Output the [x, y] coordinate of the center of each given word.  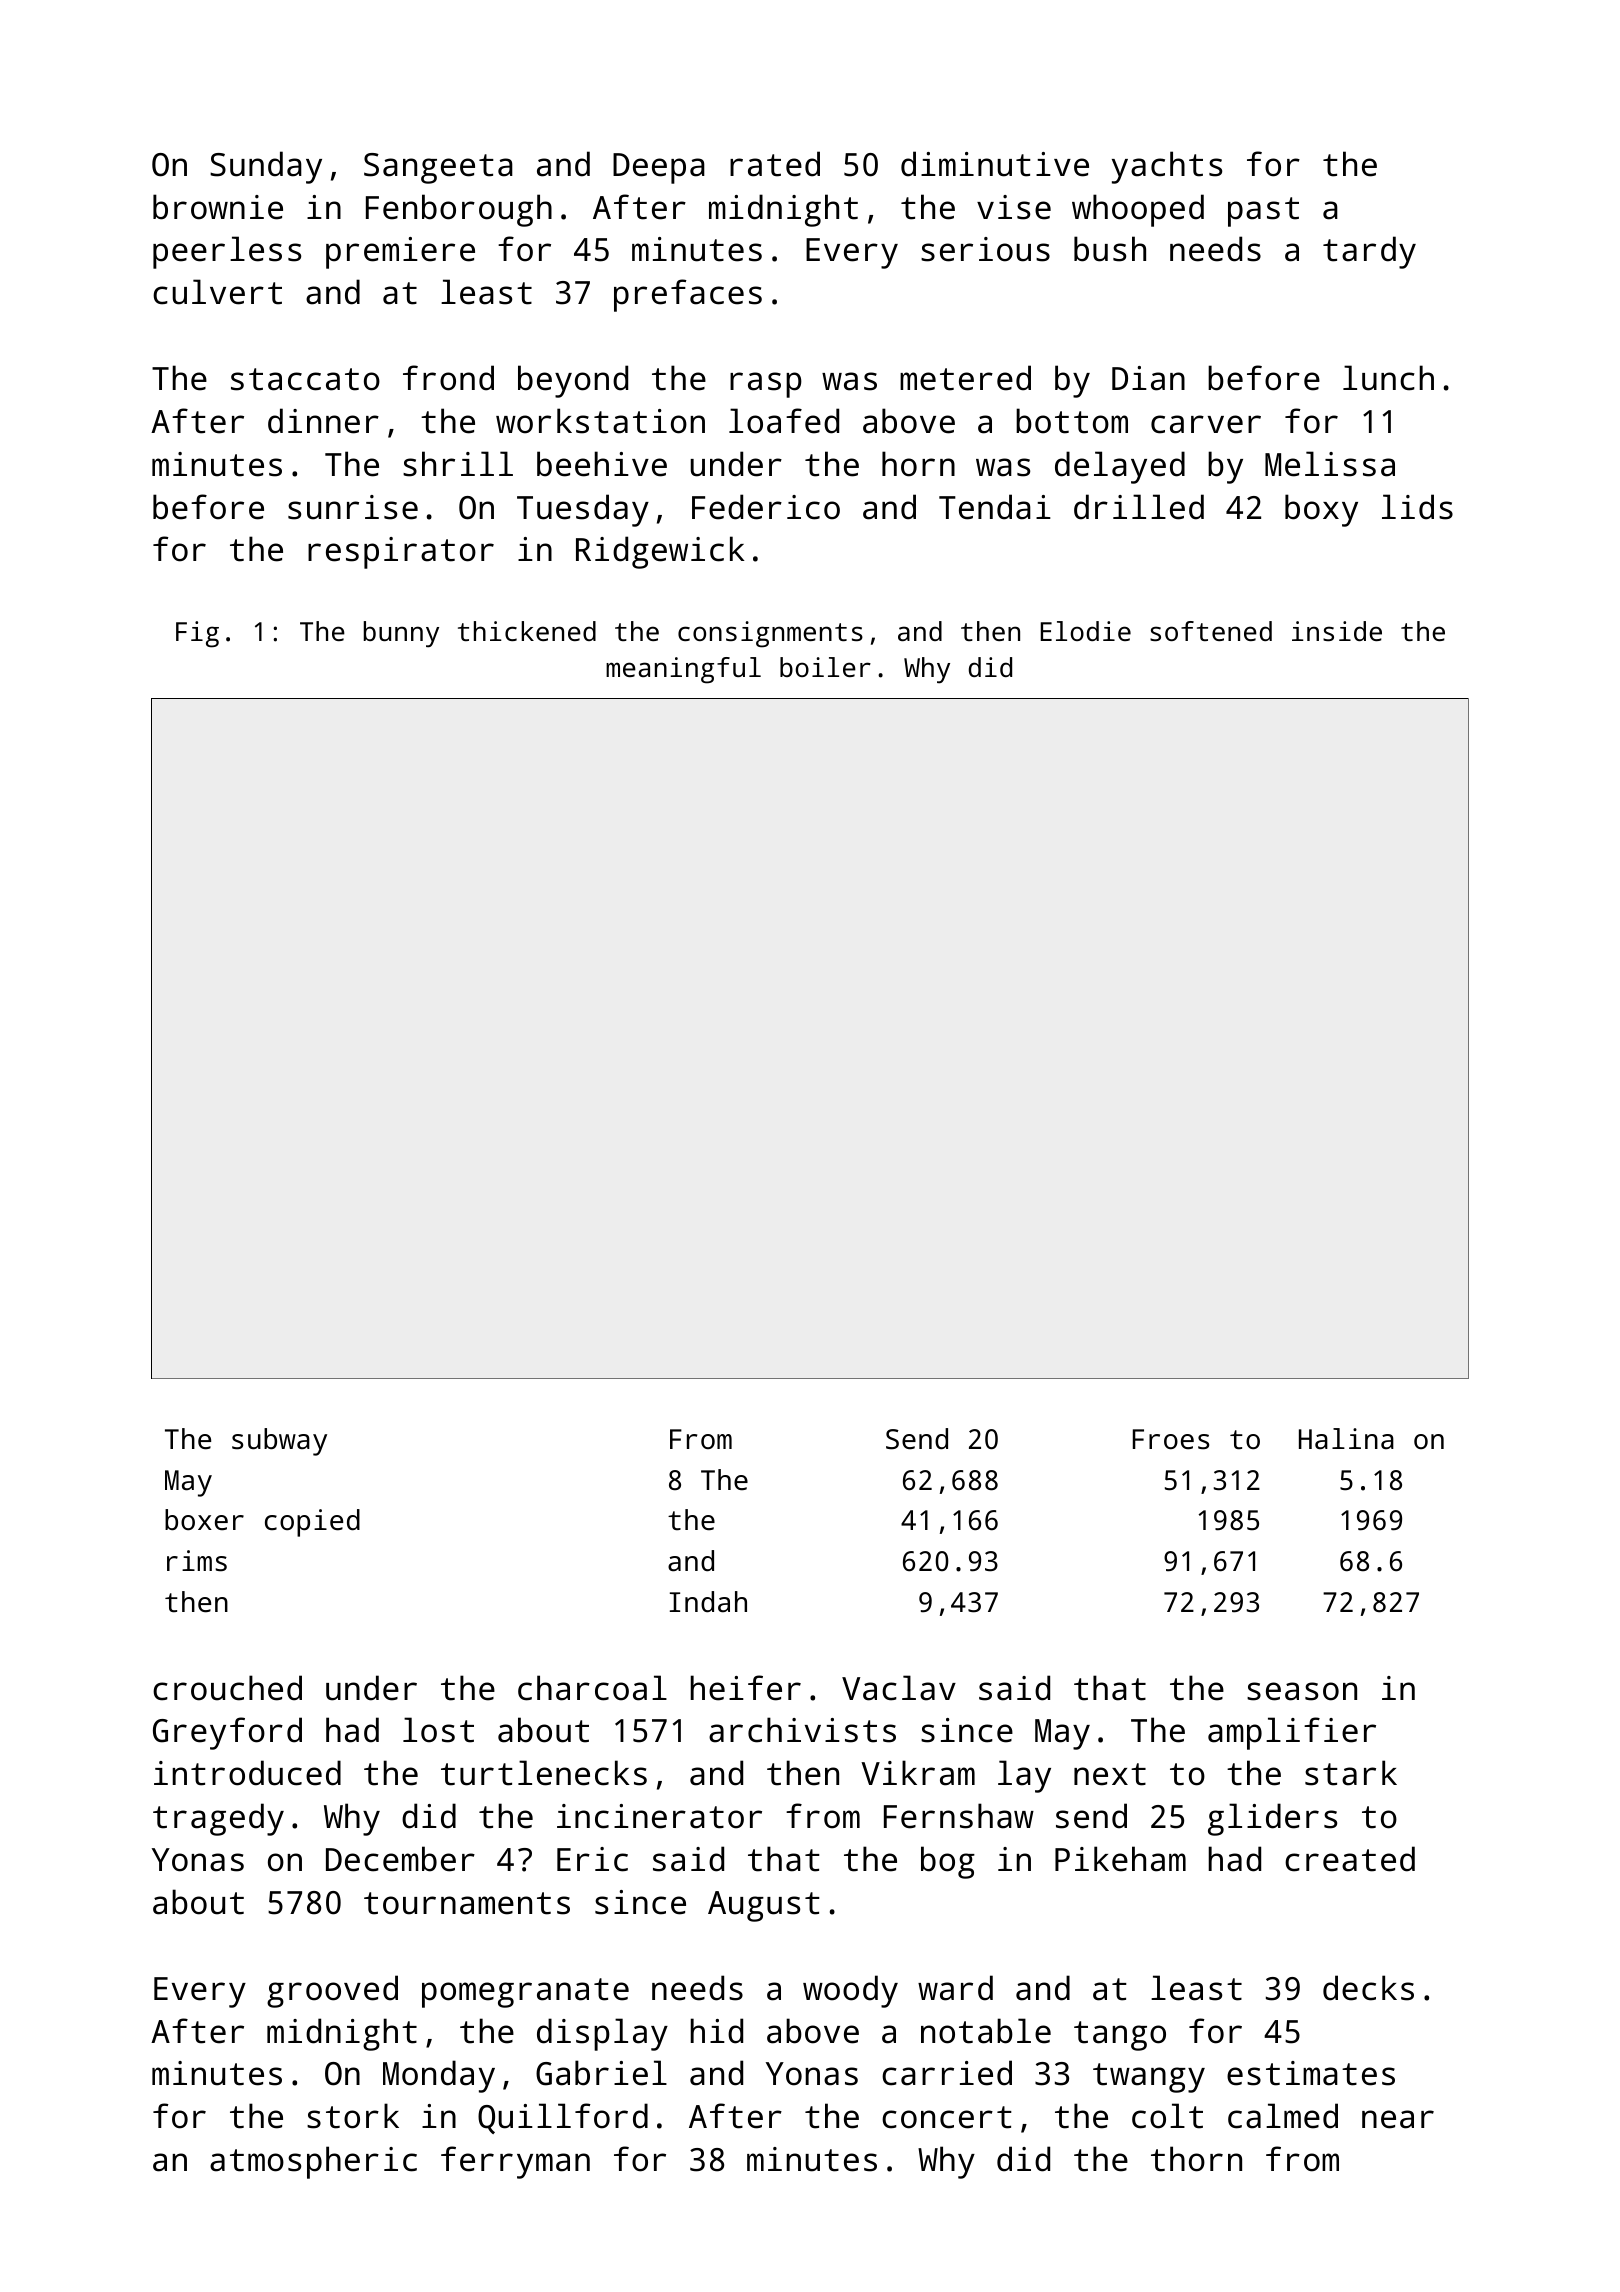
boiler [825, 667]
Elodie [1086, 631]
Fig [197, 634]
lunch [1388, 378]
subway [279, 1442]
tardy [1369, 252]
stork [353, 2116]
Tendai [995, 507]
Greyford [227, 1733]
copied [312, 1523]
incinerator [659, 1816]
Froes [1171, 1439]
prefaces [688, 295]
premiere [400, 253]
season [1302, 1691]
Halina [1346, 1439]
